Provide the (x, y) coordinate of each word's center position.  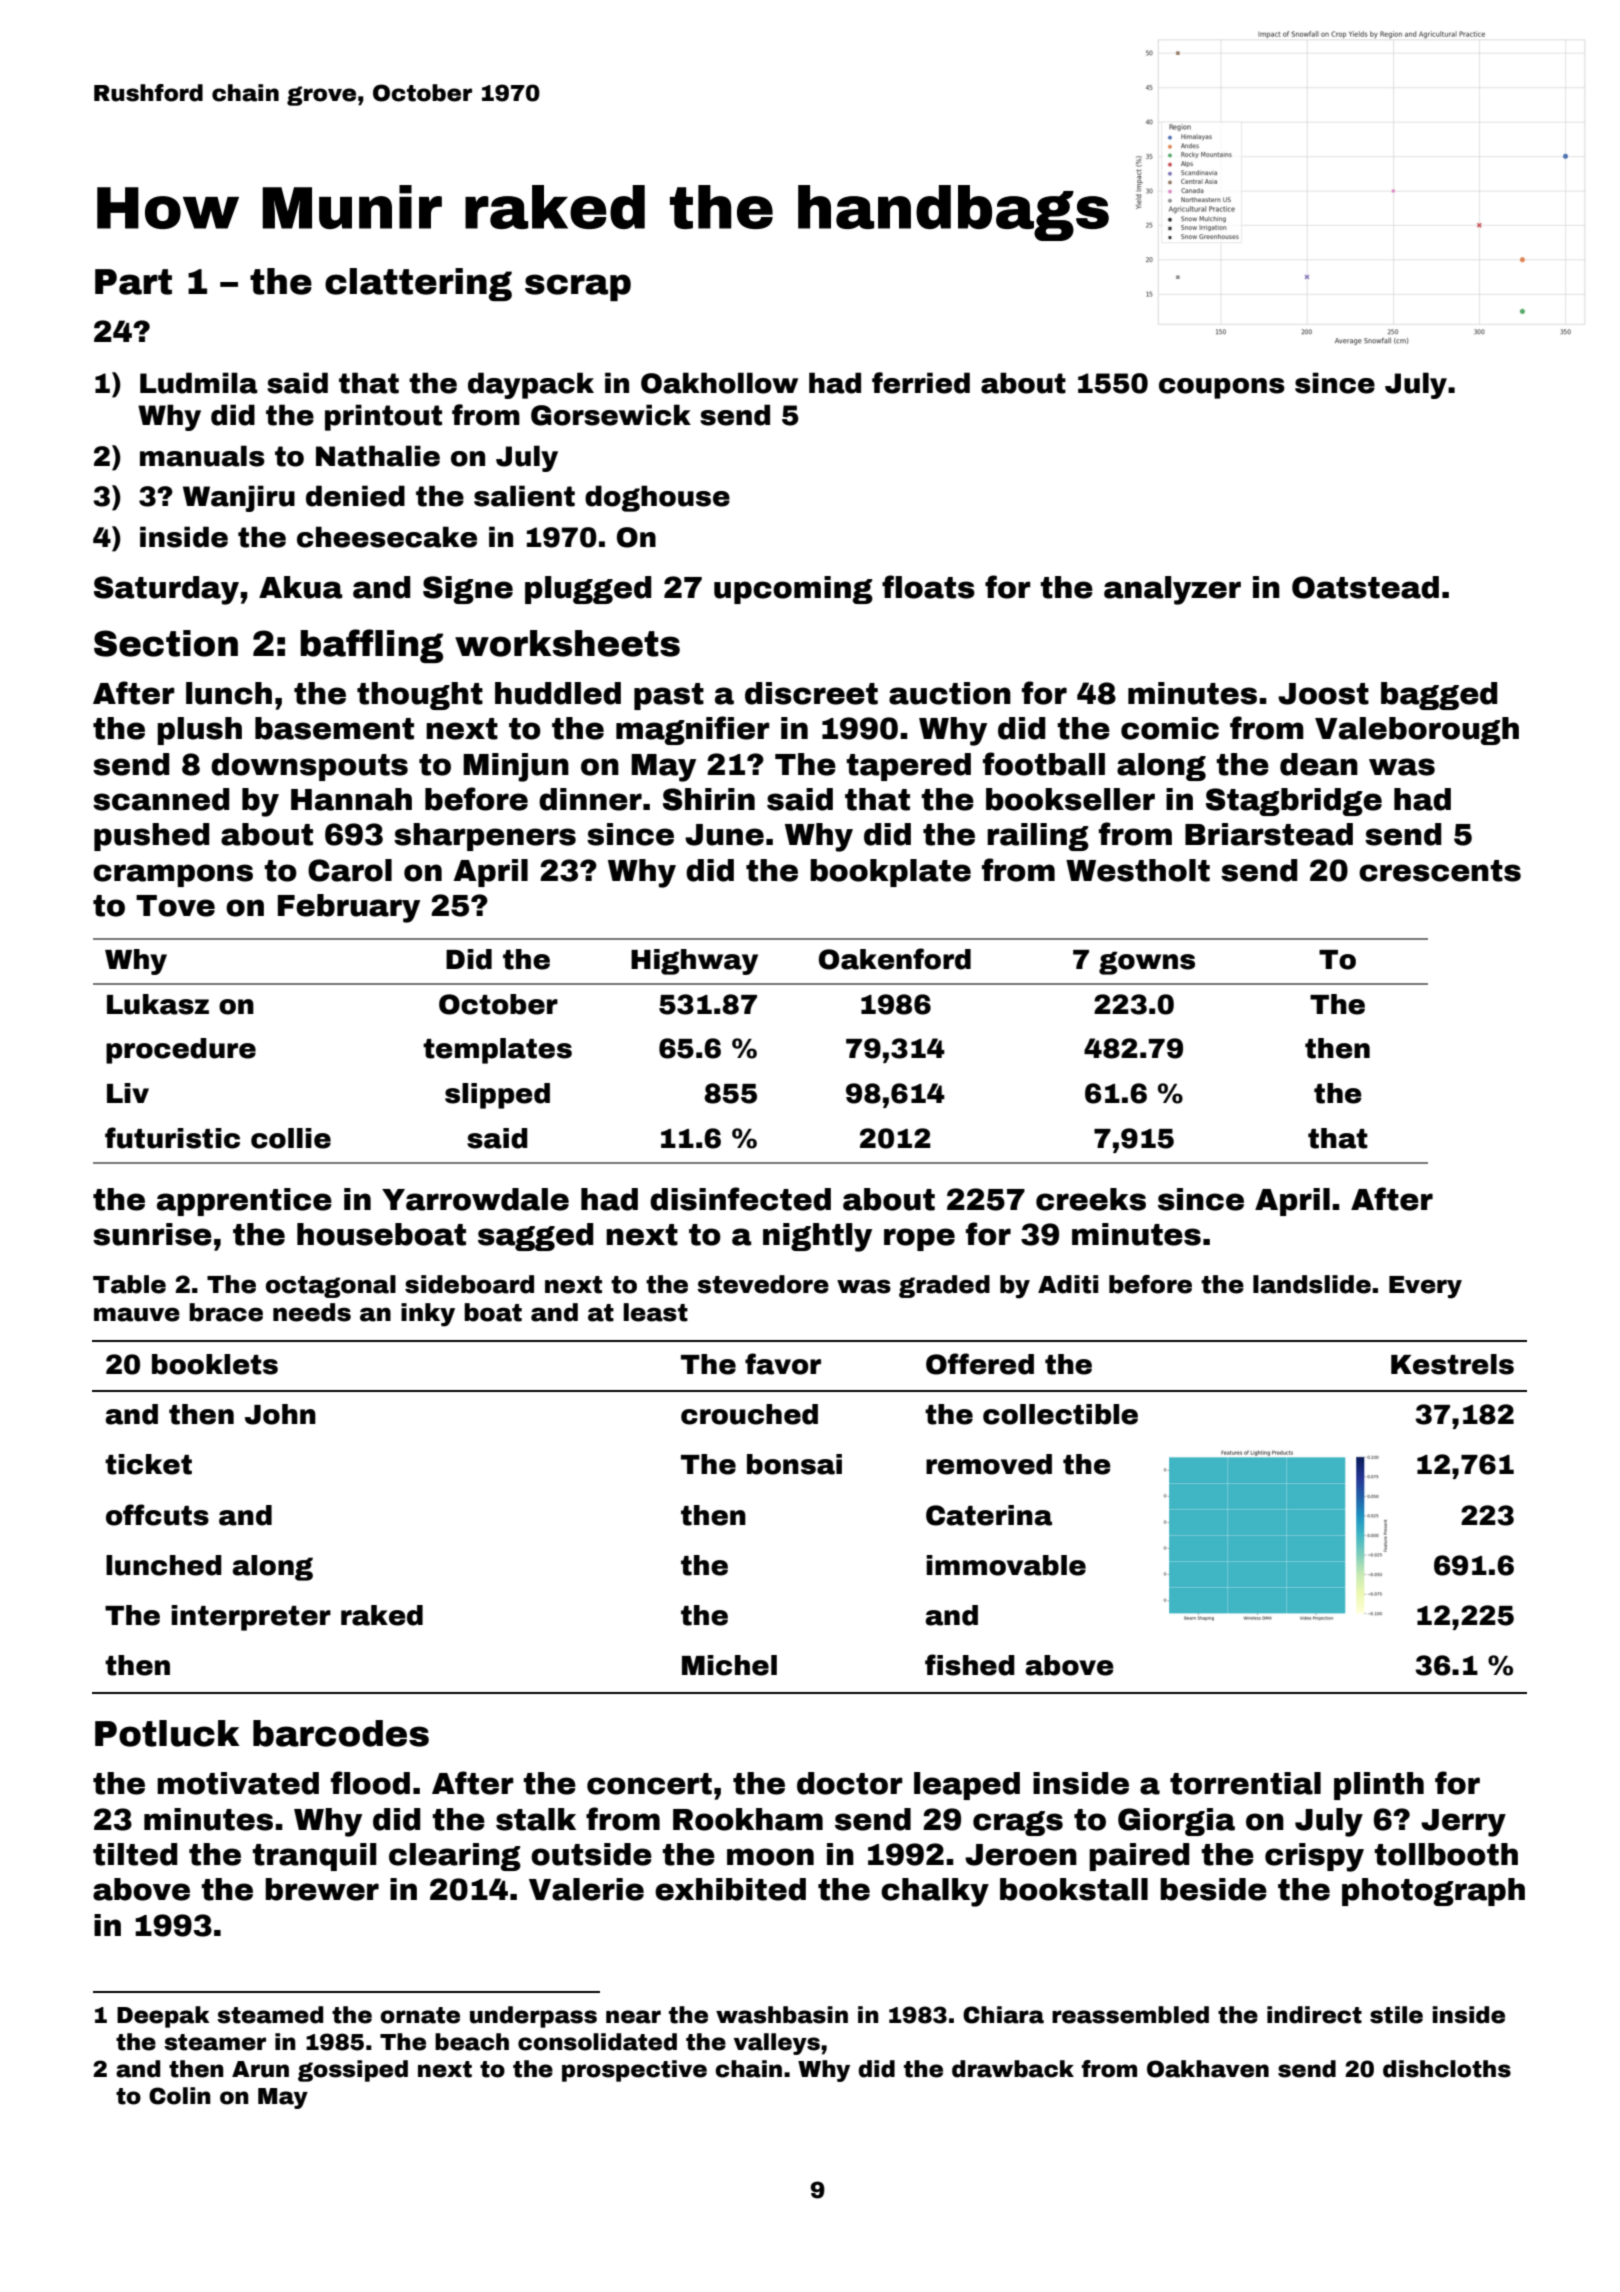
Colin (180, 2096)
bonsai (794, 1464)
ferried (921, 383)
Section (166, 643)
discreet (811, 693)
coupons (1222, 388)
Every (1425, 1287)
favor (783, 1364)
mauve (137, 1314)
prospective (634, 2071)
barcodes (341, 1733)
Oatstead (1365, 587)
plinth (1379, 1786)
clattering (418, 284)
